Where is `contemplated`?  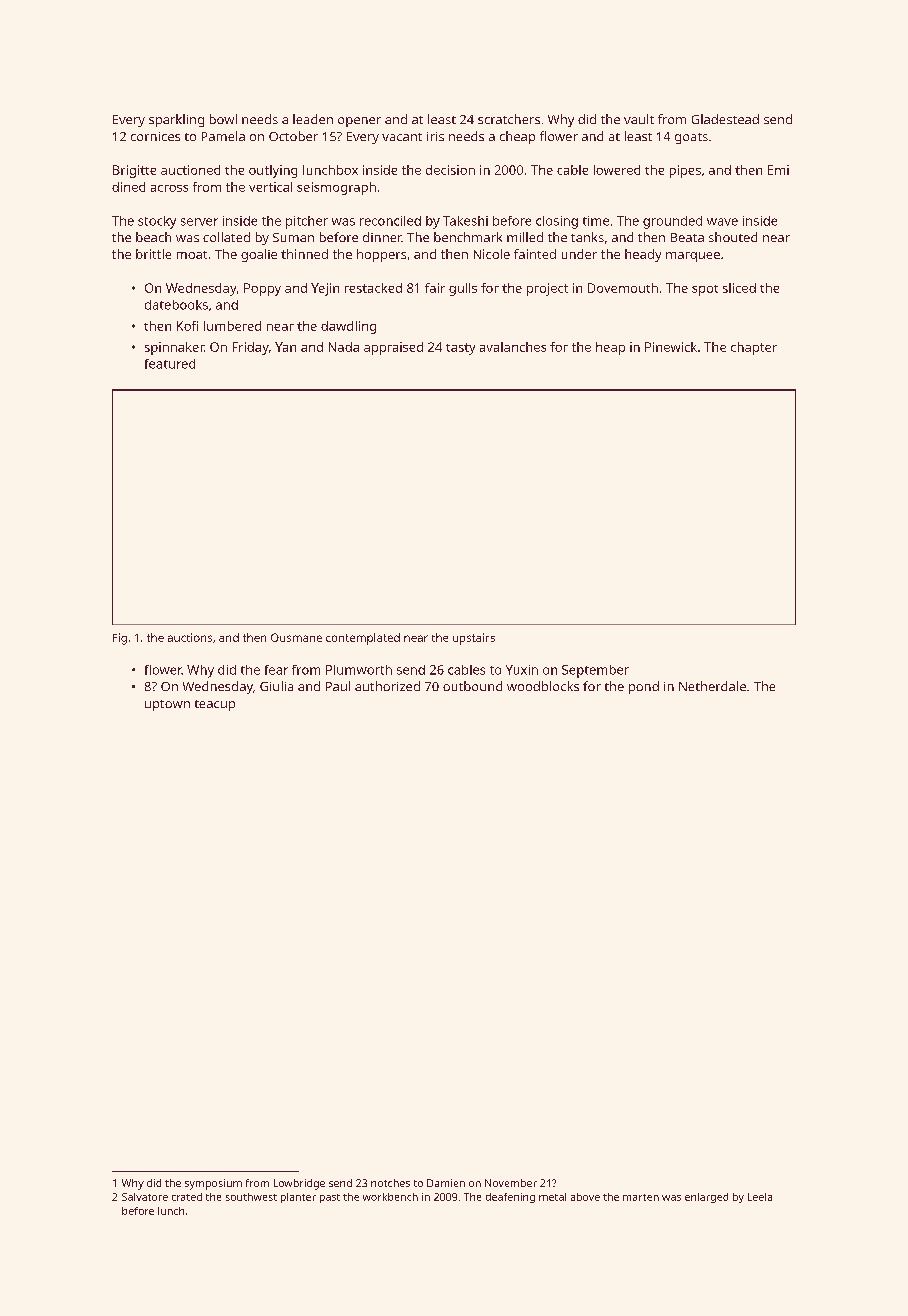
contemplated is located at coordinates (363, 639).
